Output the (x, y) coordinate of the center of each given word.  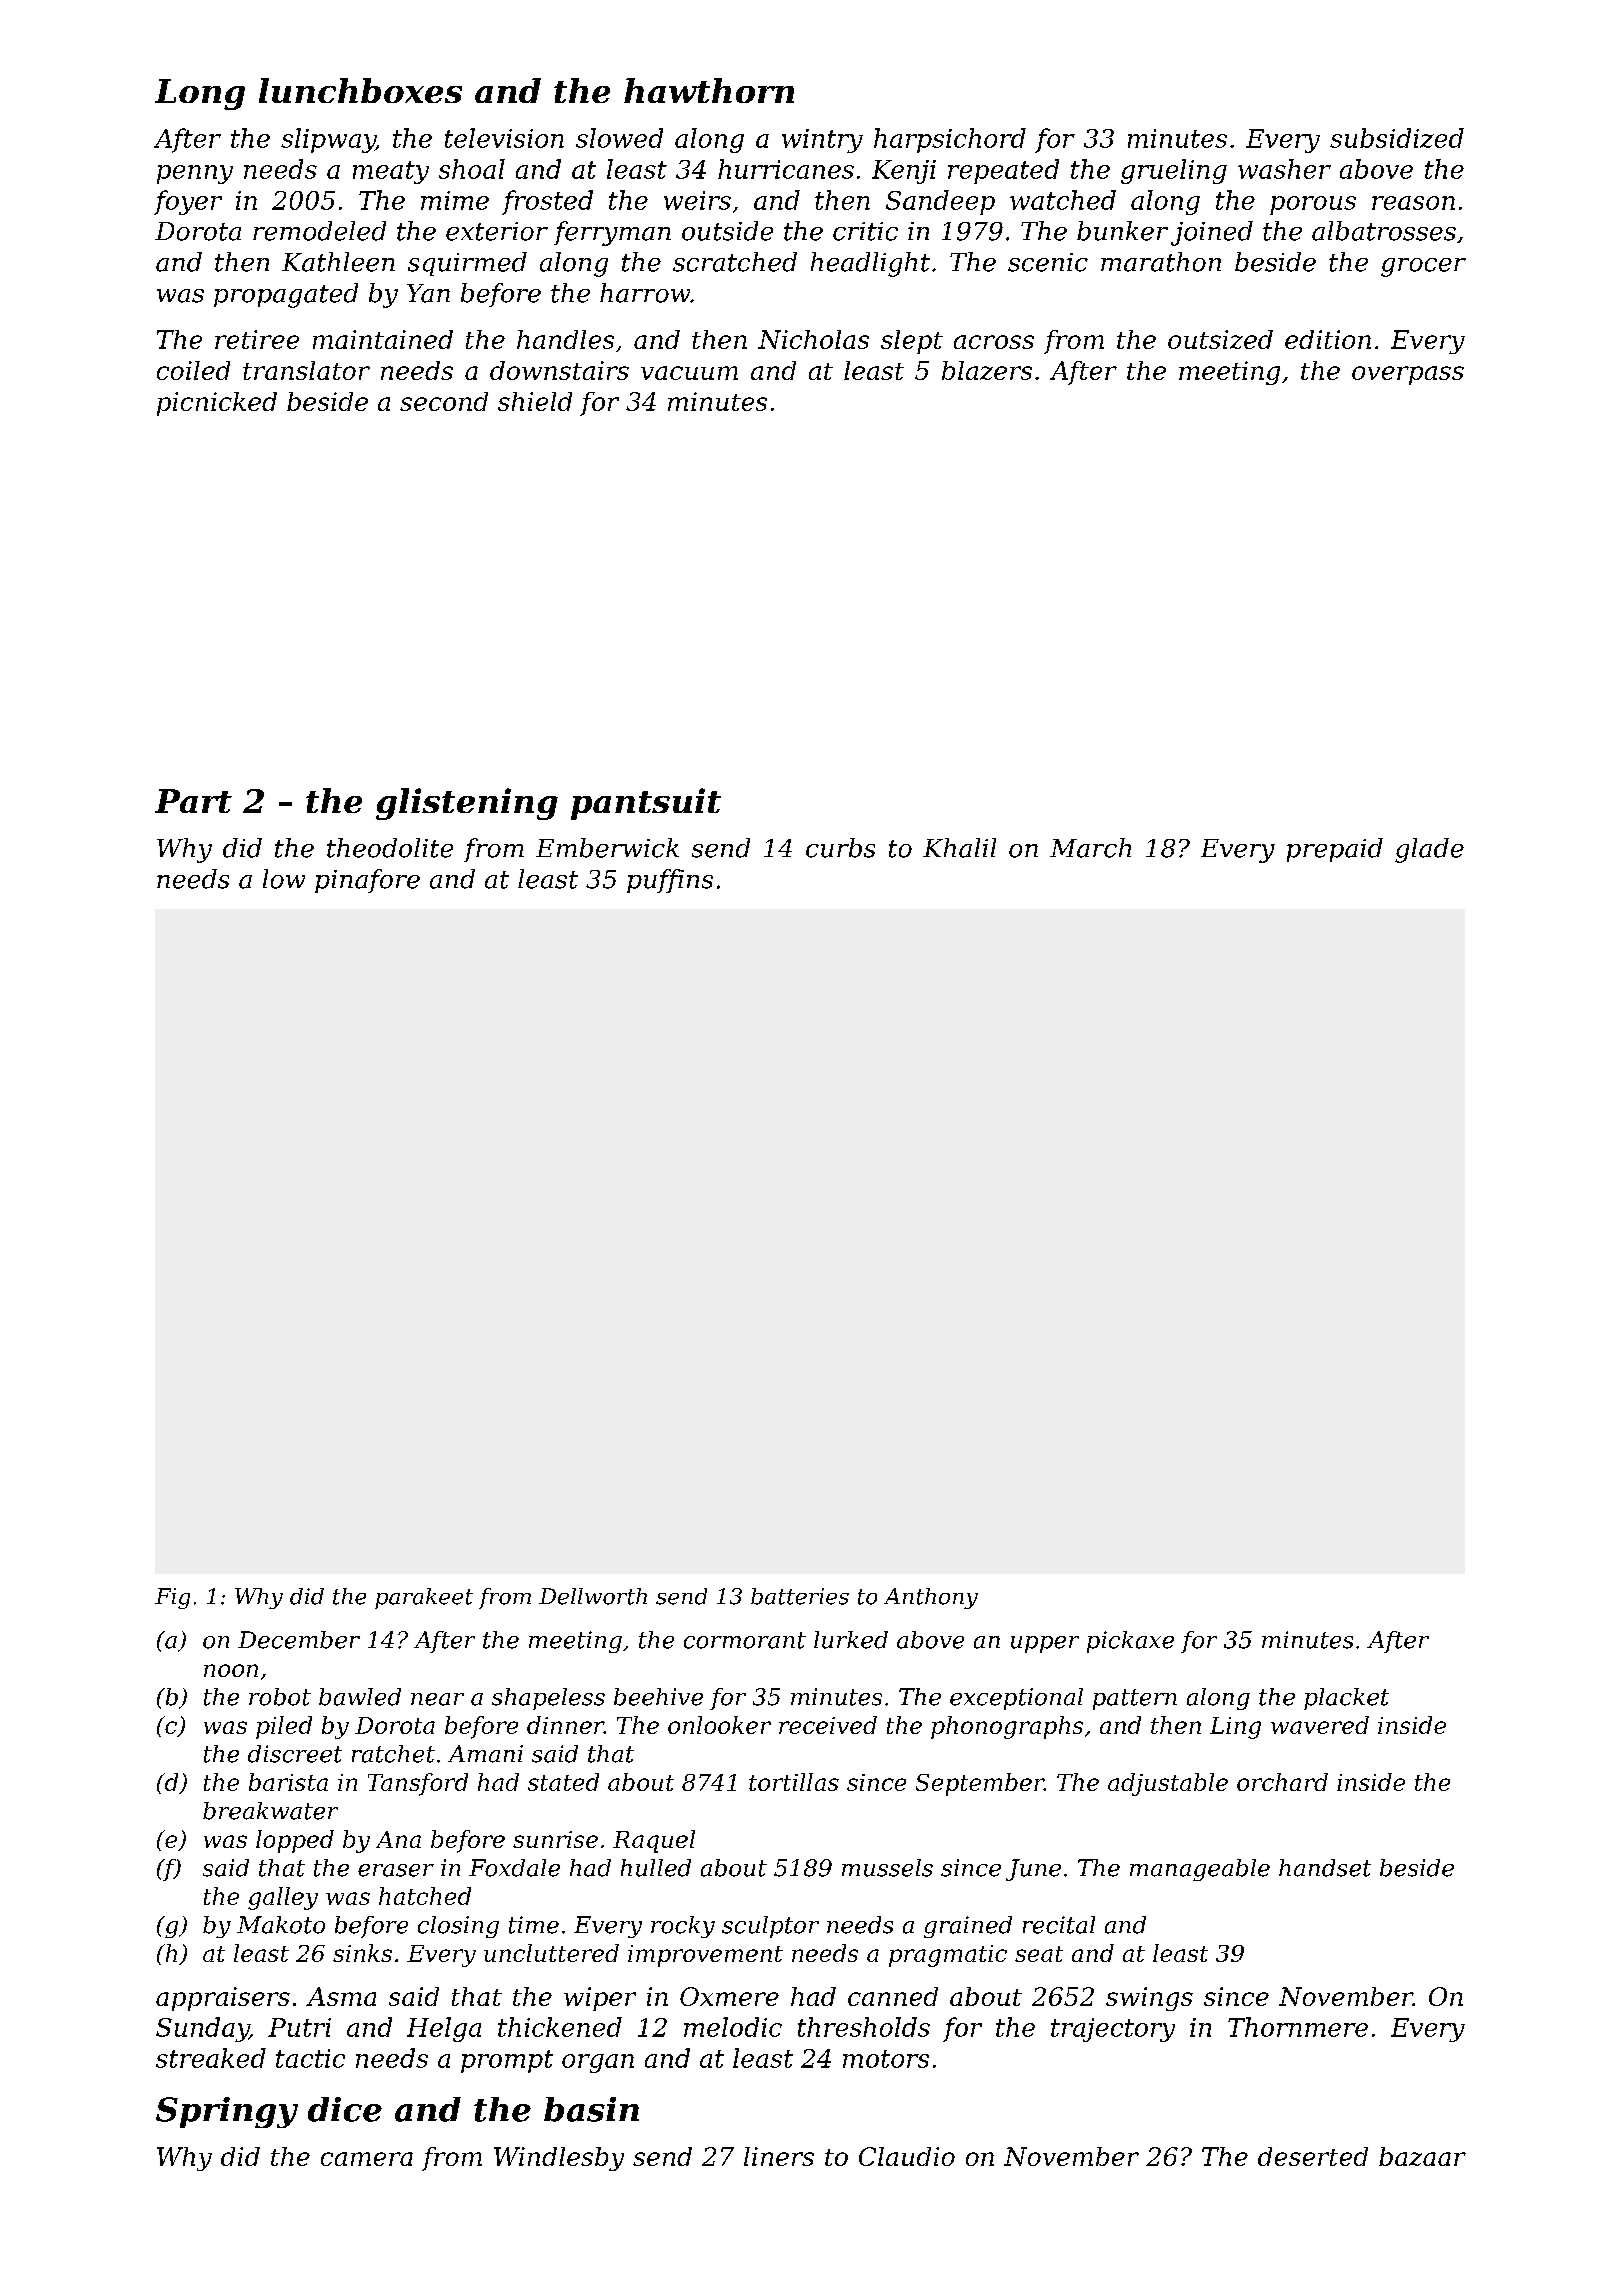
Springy (227, 2112)
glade (1429, 850)
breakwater (270, 1811)
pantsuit (646, 804)
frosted (547, 202)
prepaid (1335, 850)
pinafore (367, 881)
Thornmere (1298, 2027)
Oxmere (729, 1996)
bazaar (1422, 2156)
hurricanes (786, 169)
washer (1284, 169)
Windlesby (559, 2159)
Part (193, 801)
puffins (670, 881)
